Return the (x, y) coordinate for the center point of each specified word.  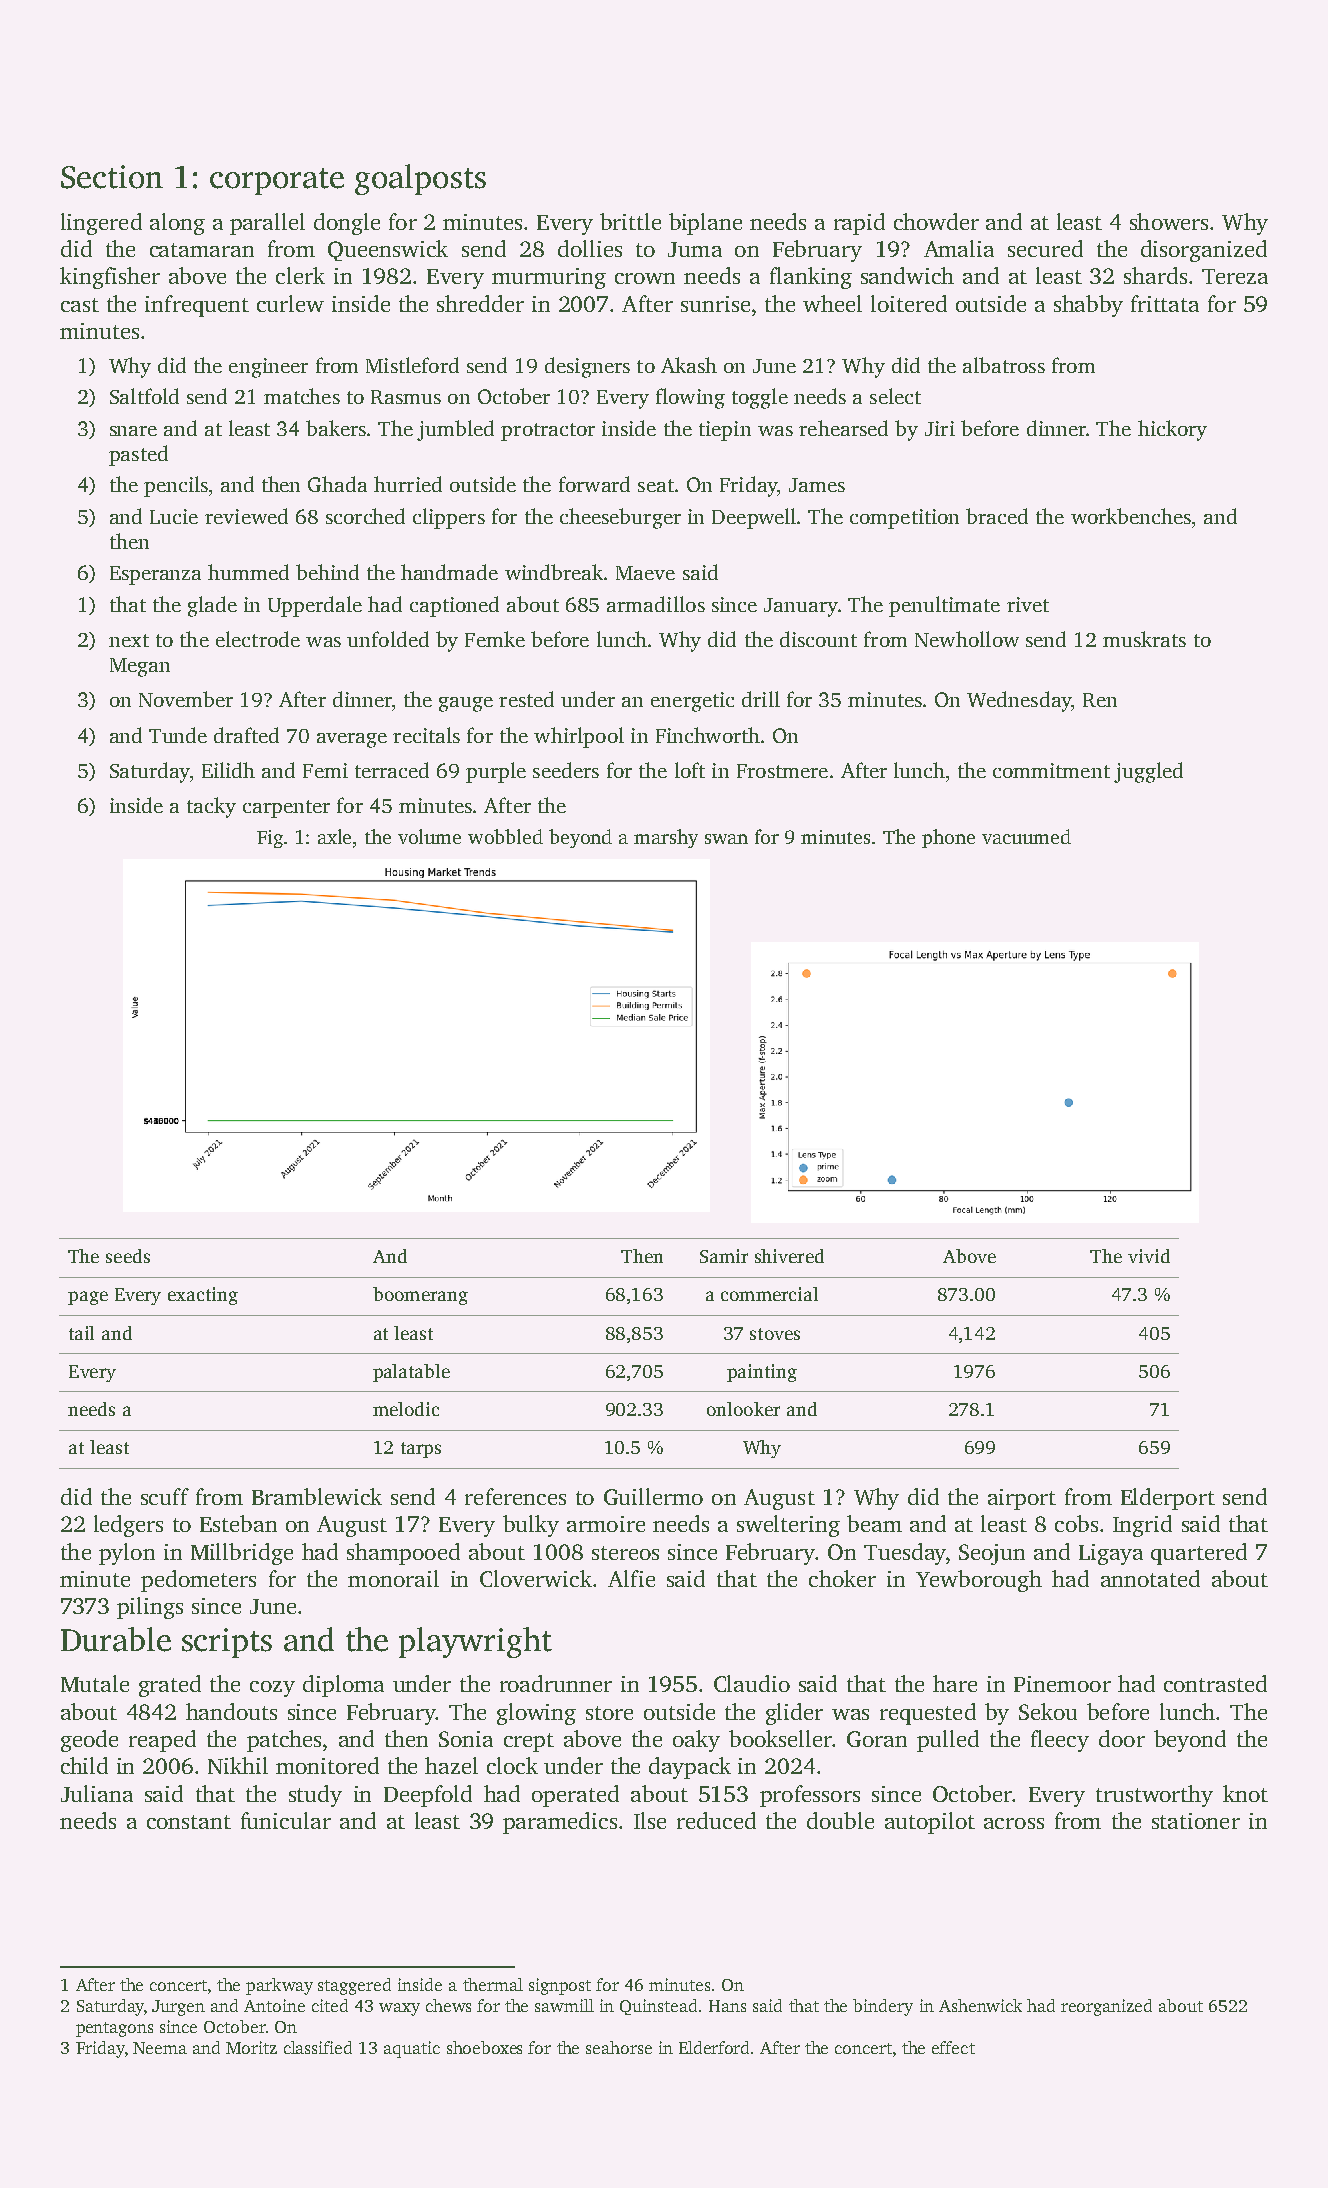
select (895, 396)
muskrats (1144, 639)
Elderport (1168, 1499)
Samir (724, 1256)
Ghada (337, 484)
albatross (1004, 365)
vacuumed (1026, 836)
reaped (162, 1741)
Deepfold (428, 1796)
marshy (666, 838)
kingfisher (110, 278)
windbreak (554, 572)
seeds (128, 1256)
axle (334, 836)
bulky (531, 1526)
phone (948, 838)
